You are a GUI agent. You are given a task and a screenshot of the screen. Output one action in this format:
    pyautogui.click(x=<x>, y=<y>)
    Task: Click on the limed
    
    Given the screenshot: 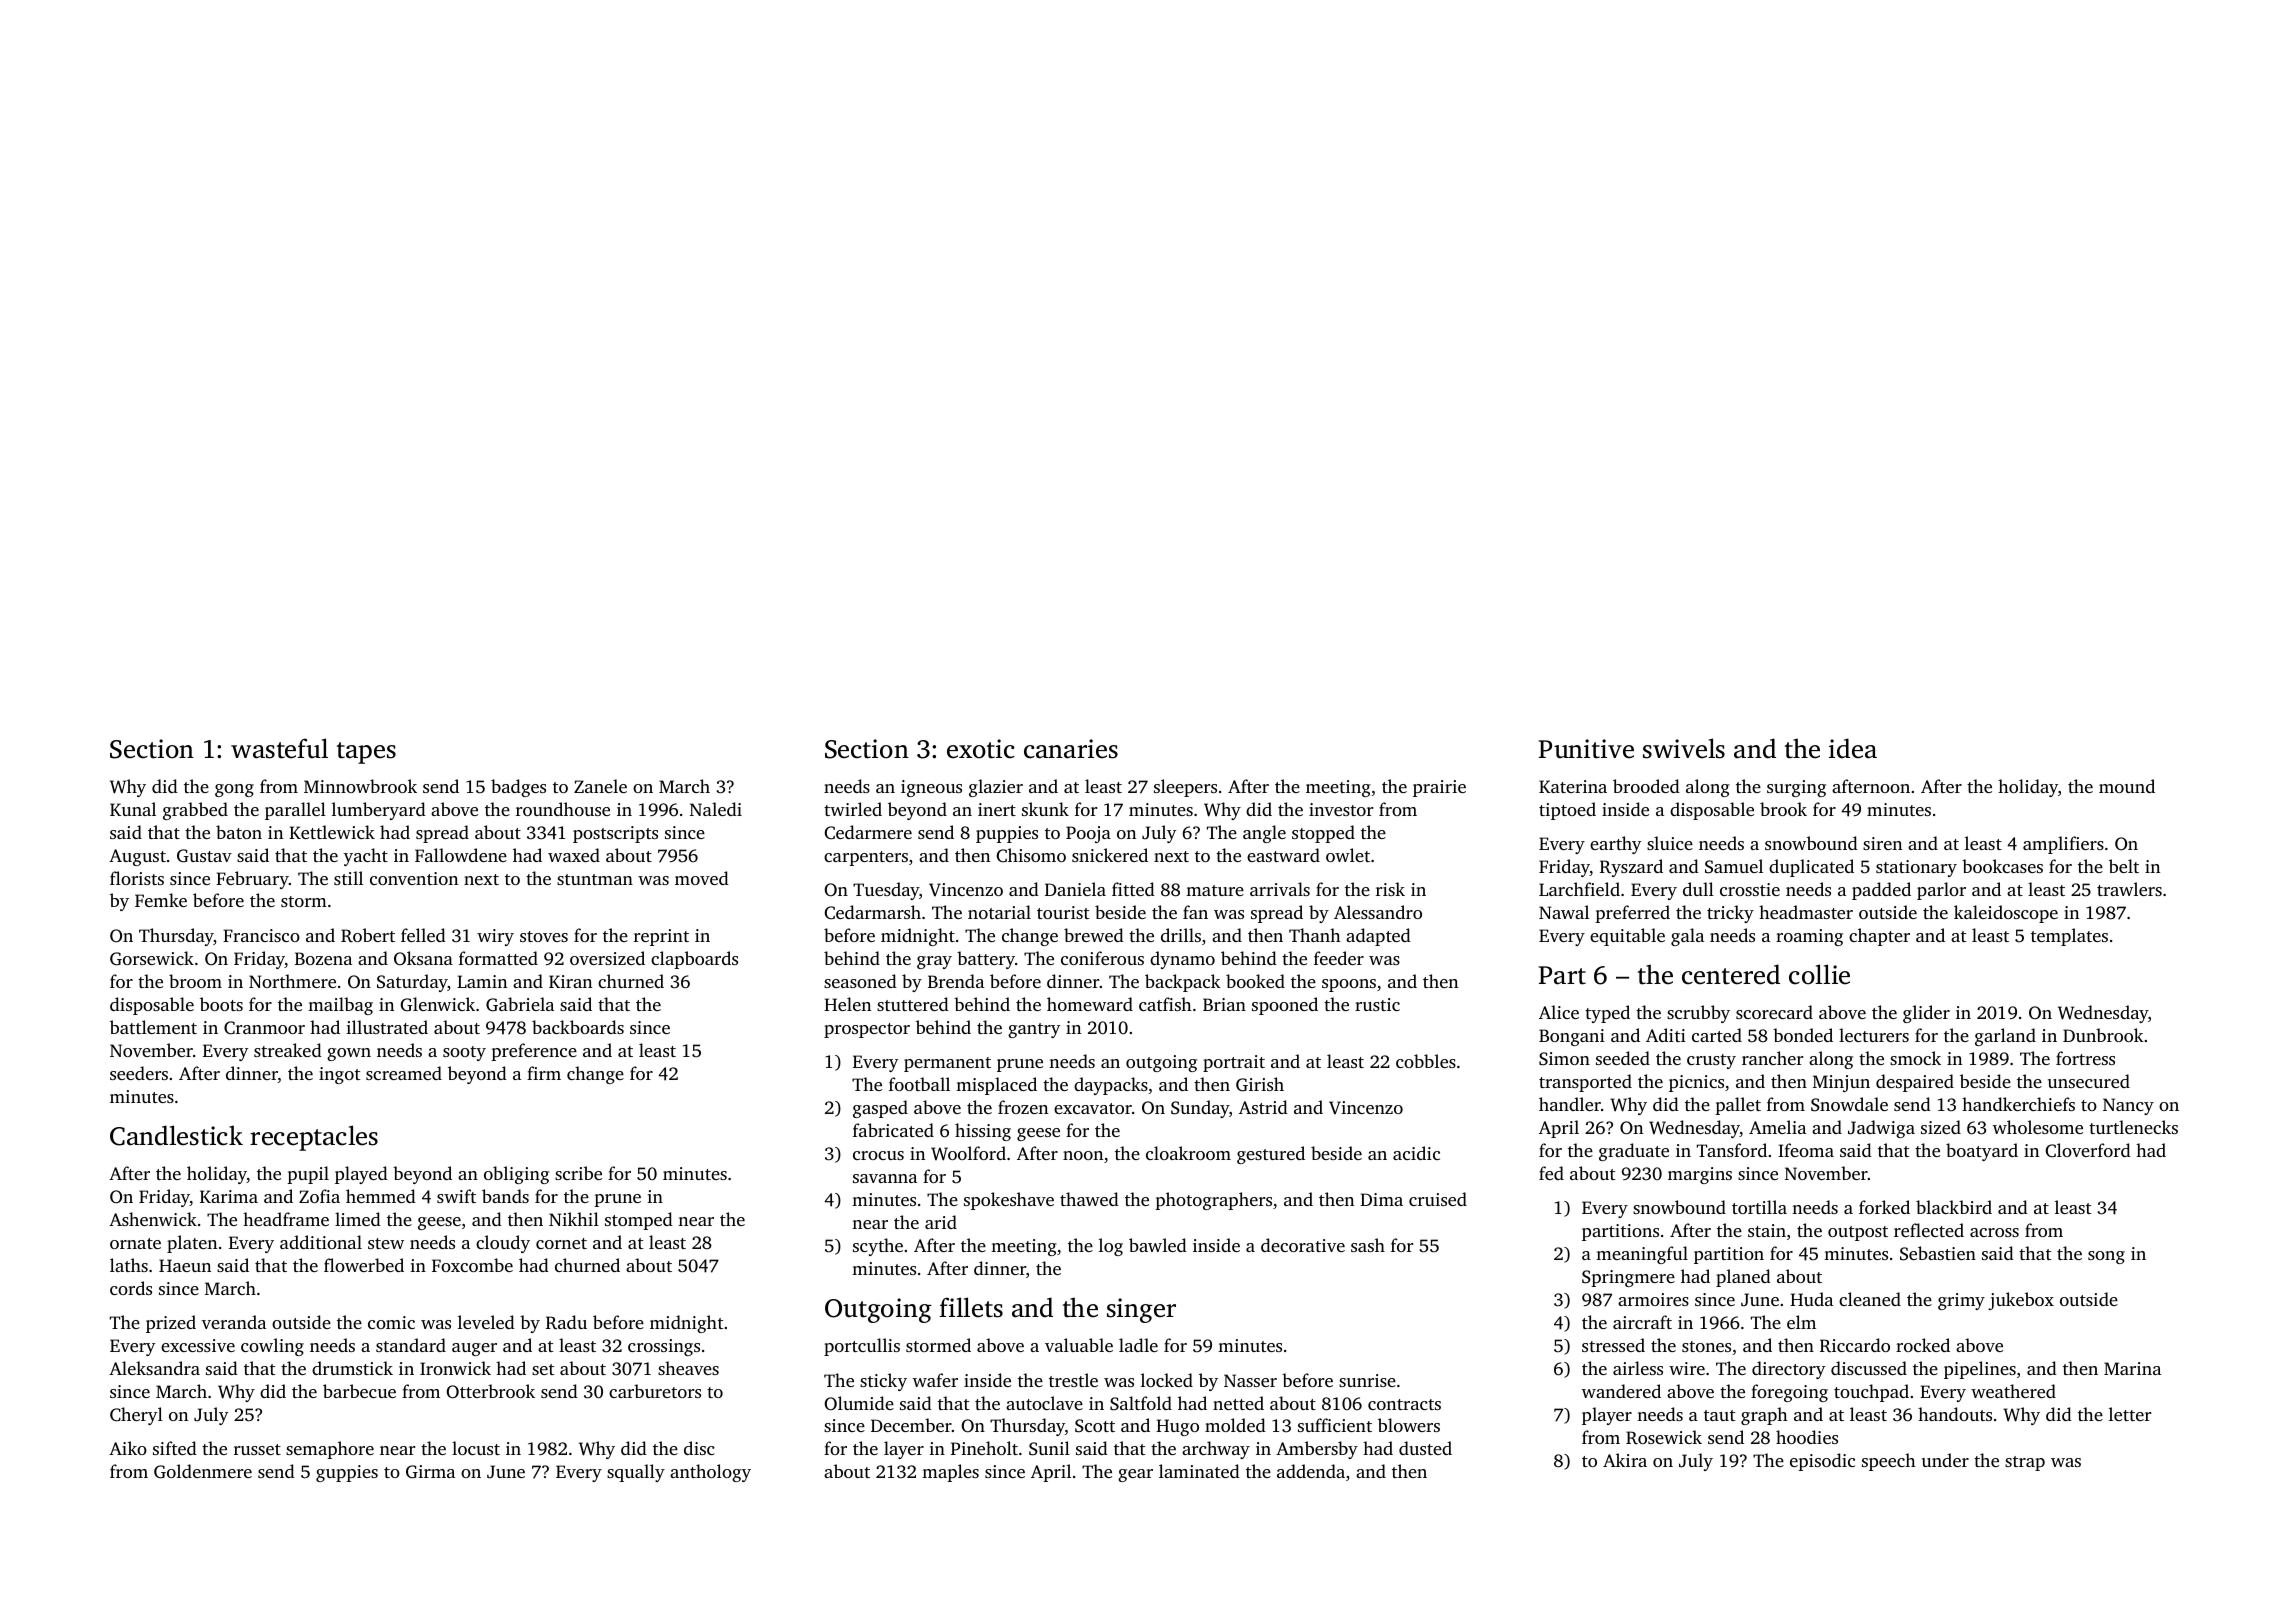 What is the action you would take?
    pyautogui.click(x=358, y=1219)
